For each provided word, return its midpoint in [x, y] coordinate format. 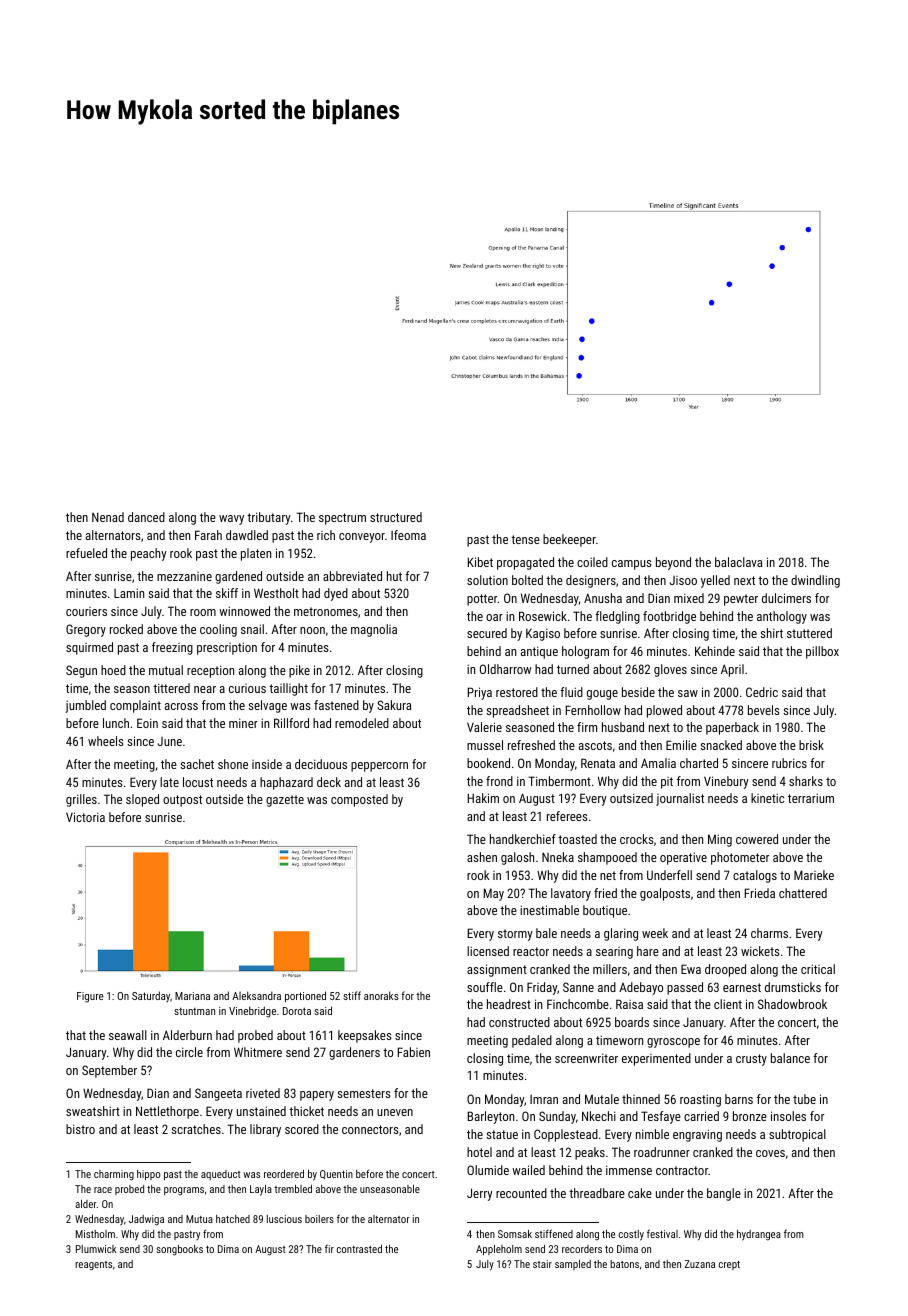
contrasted [359, 1249]
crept [729, 1265]
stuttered [809, 633]
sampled [573, 1265]
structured [396, 517]
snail [252, 629]
